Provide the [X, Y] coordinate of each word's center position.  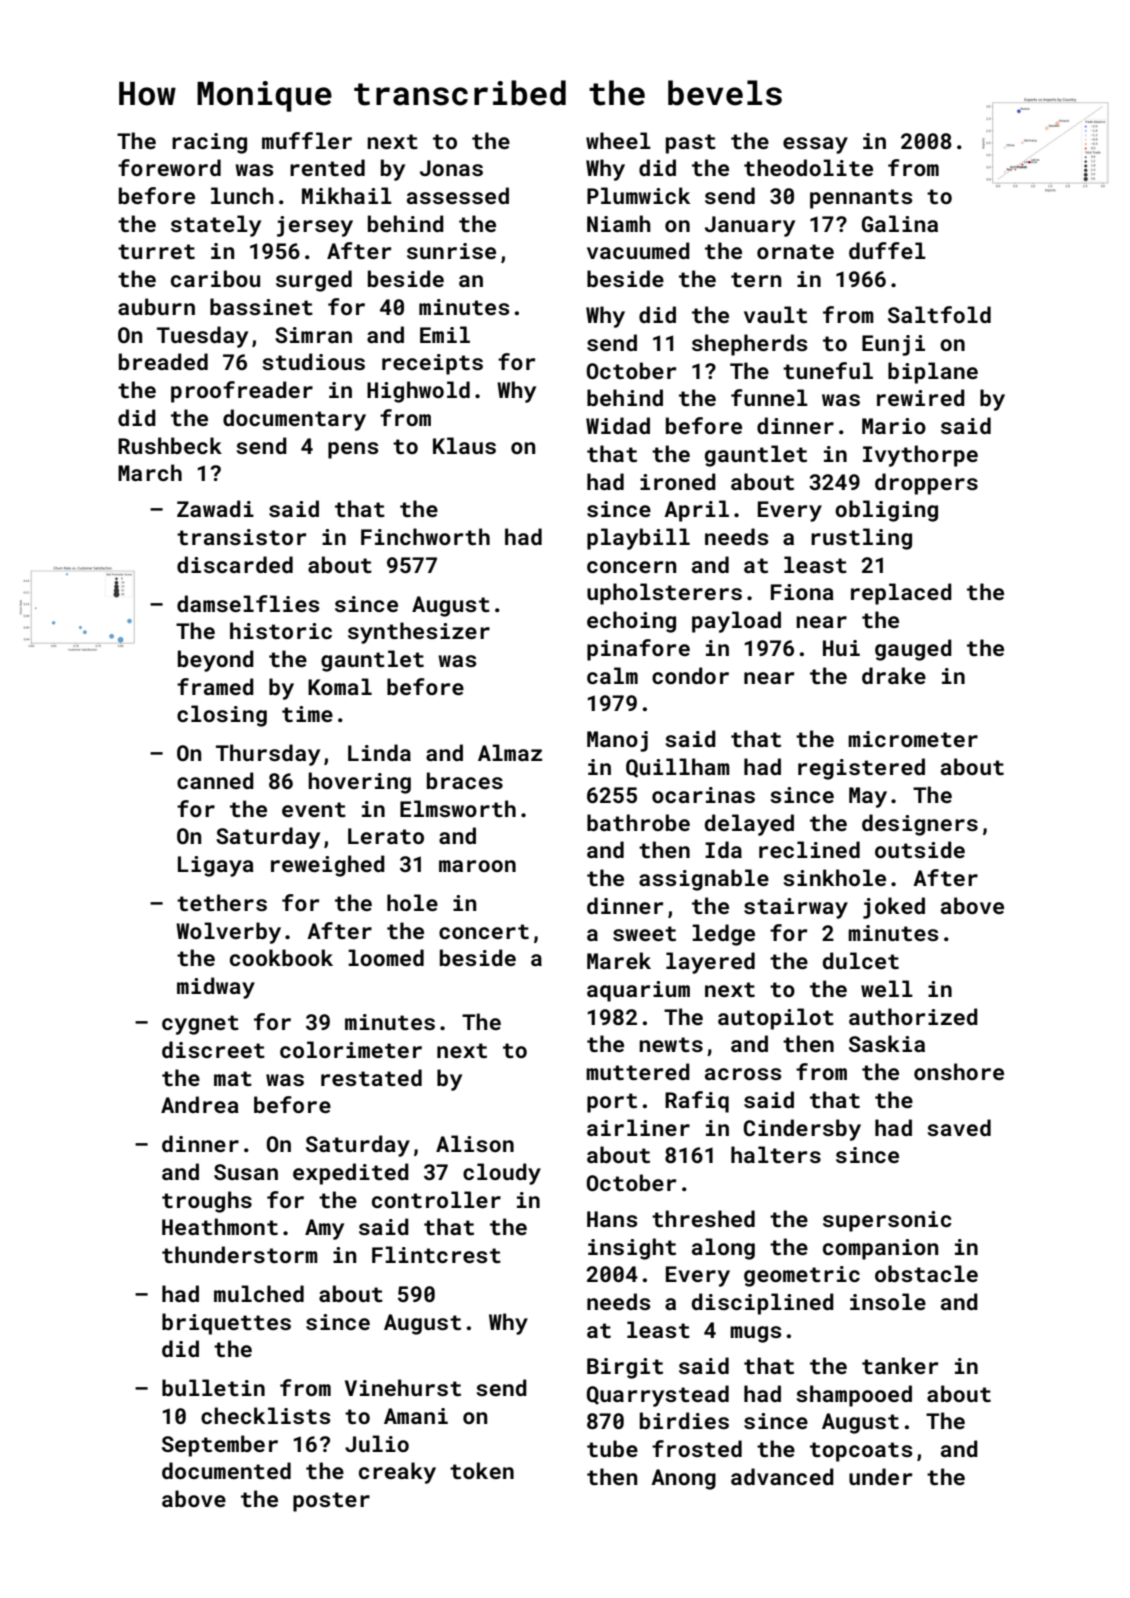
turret [156, 251]
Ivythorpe [920, 456]
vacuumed [638, 250]
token [482, 1470]
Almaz [510, 752]
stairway [796, 908]
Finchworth [425, 536]
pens [353, 450]
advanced [782, 1476]
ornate [795, 251]
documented [226, 1470]
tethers [222, 902]
